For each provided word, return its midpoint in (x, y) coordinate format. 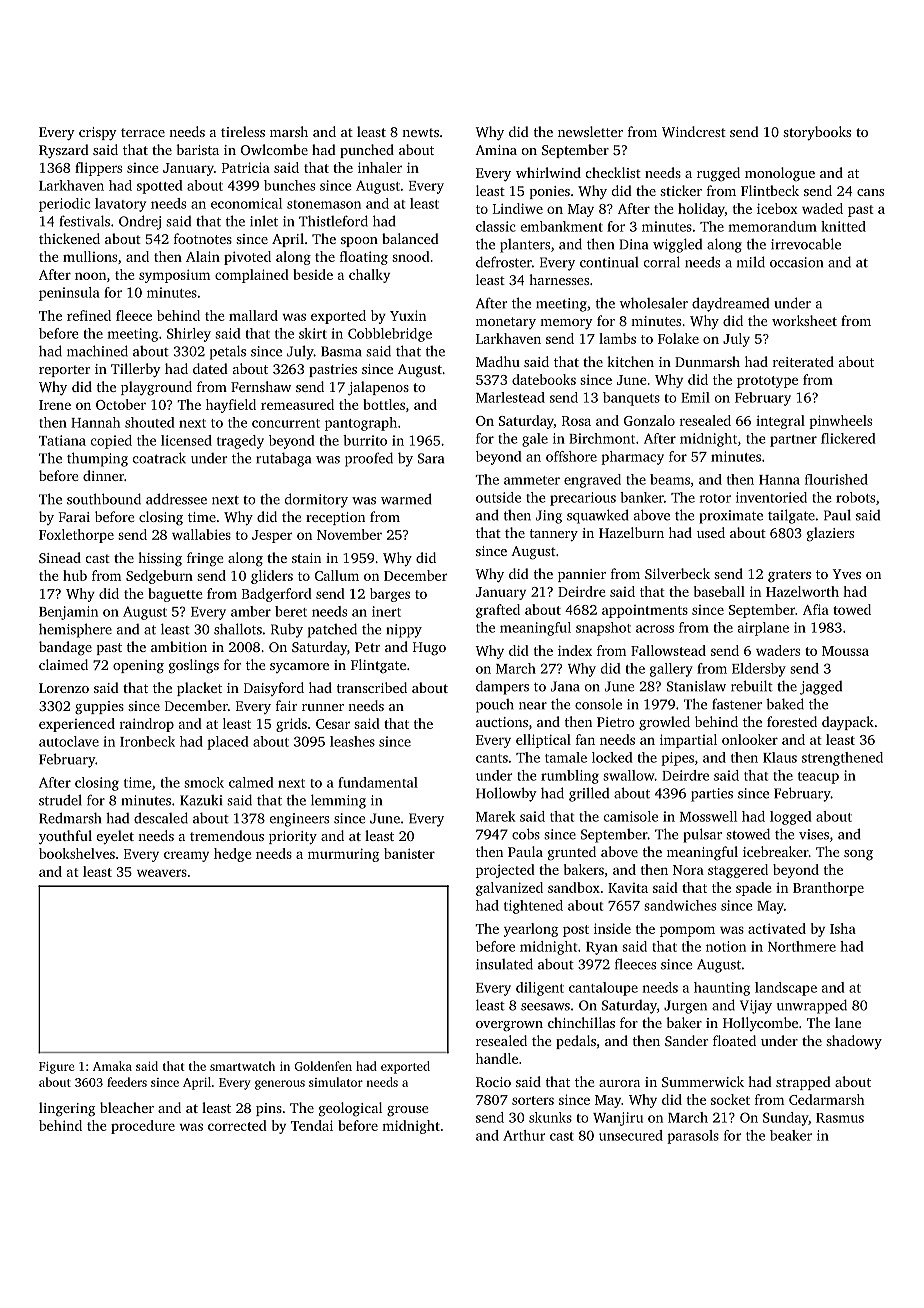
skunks (550, 1117)
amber (251, 611)
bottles (384, 404)
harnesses (559, 279)
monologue (780, 174)
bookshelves (77, 853)
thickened (69, 238)
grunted (572, 853)
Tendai (312, 1125)
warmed (406, 499)
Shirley (189, 335)
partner (793, 441)
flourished (836, 479)
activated (777, 928)
